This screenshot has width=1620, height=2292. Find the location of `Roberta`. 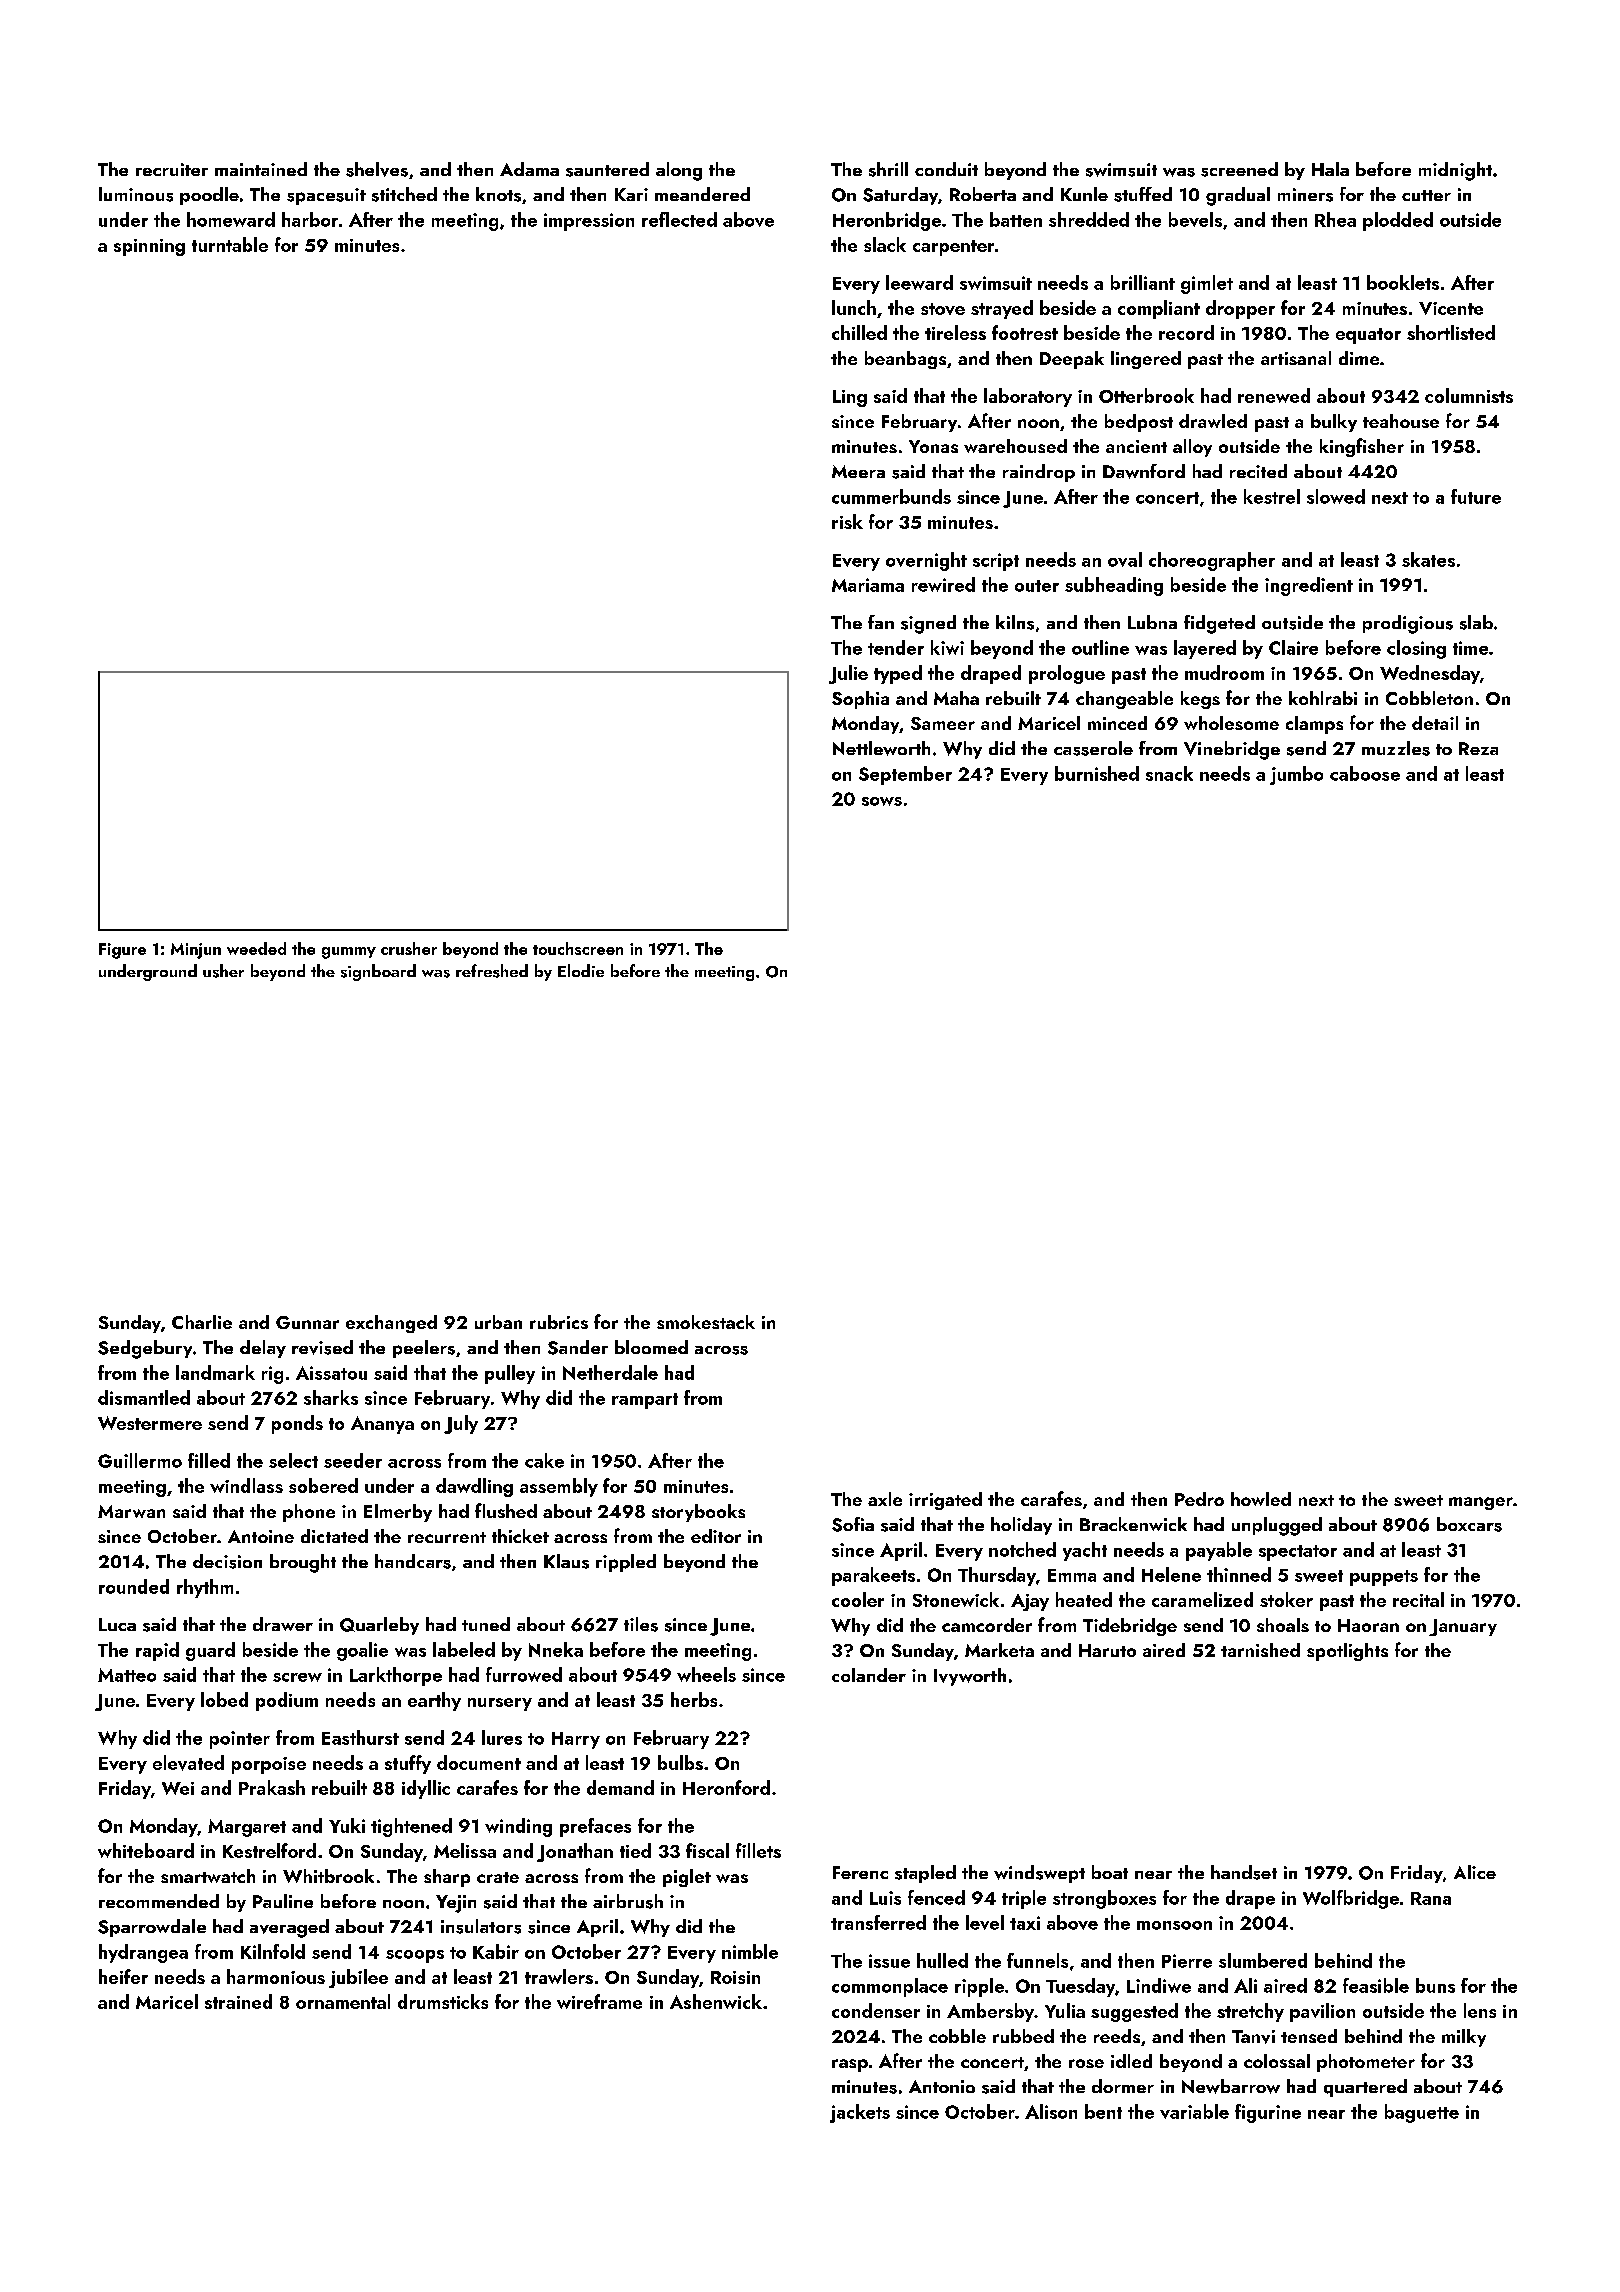

Roberta is located at coordinates (983, 194).
